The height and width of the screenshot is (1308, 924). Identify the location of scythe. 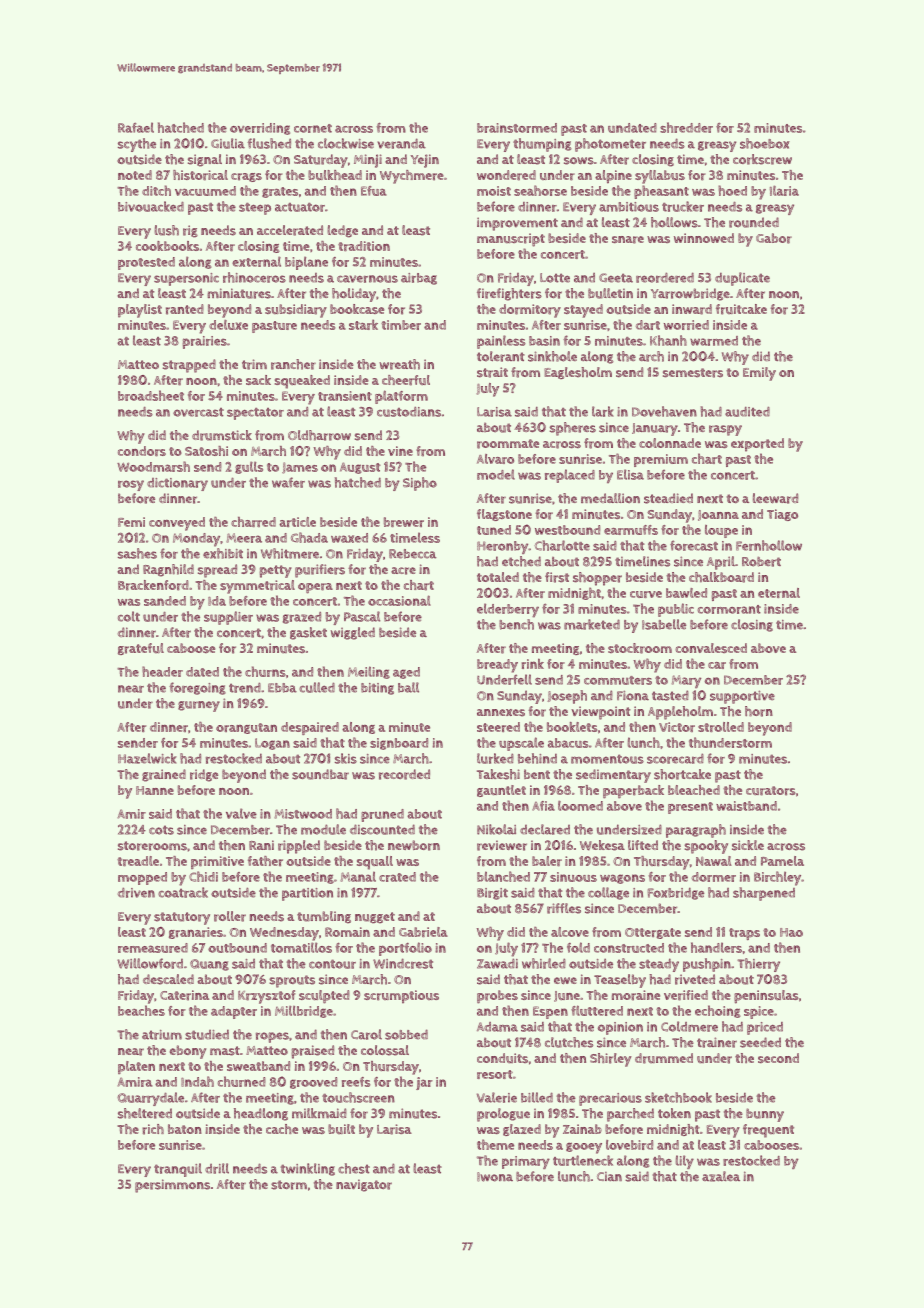
(137, 145).
